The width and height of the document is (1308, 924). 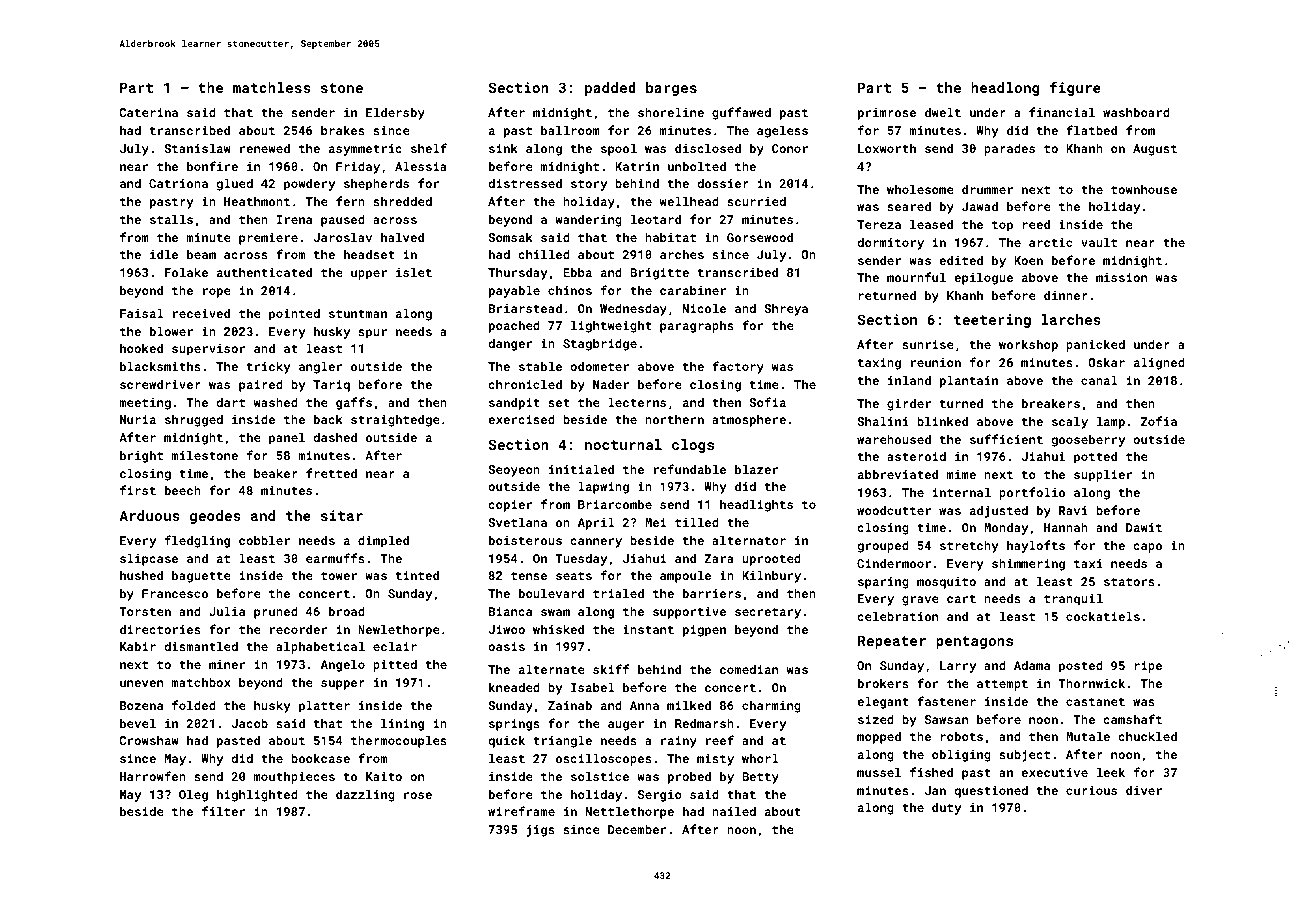 I want to click on idle, so click(x=164, y=254).
